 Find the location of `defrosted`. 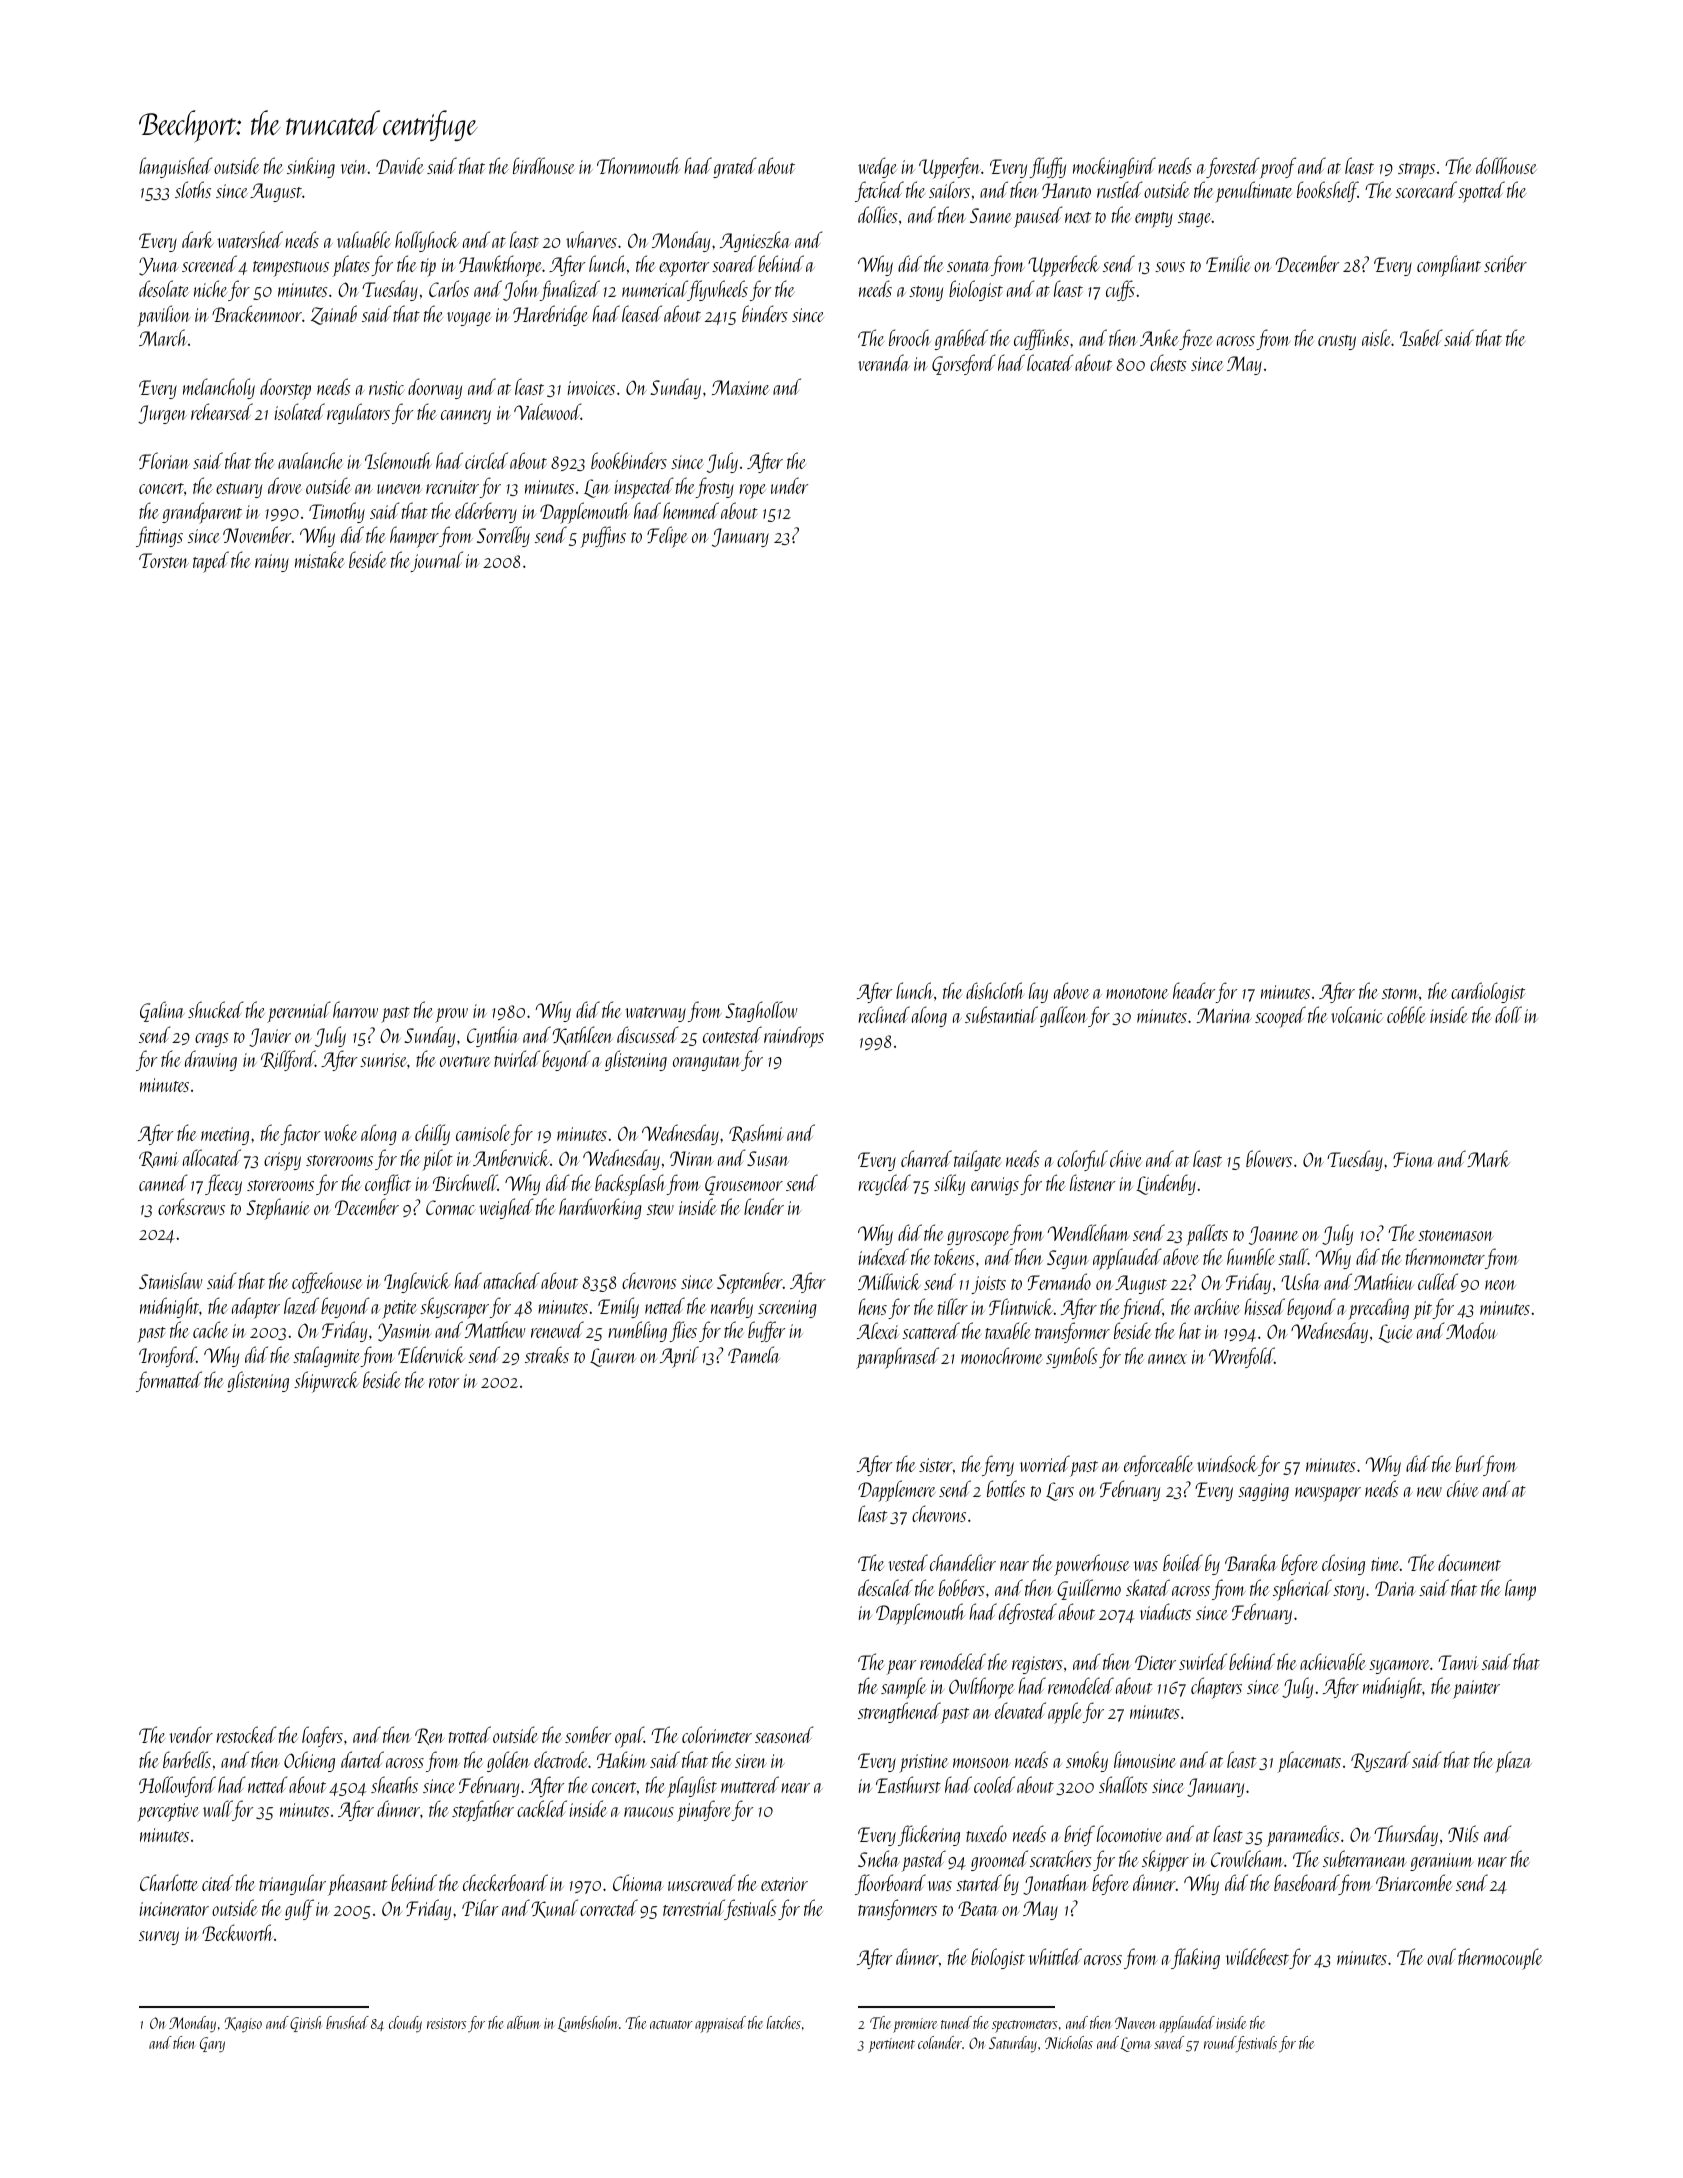

defrosted is located at coordinates (1028, 1613).
